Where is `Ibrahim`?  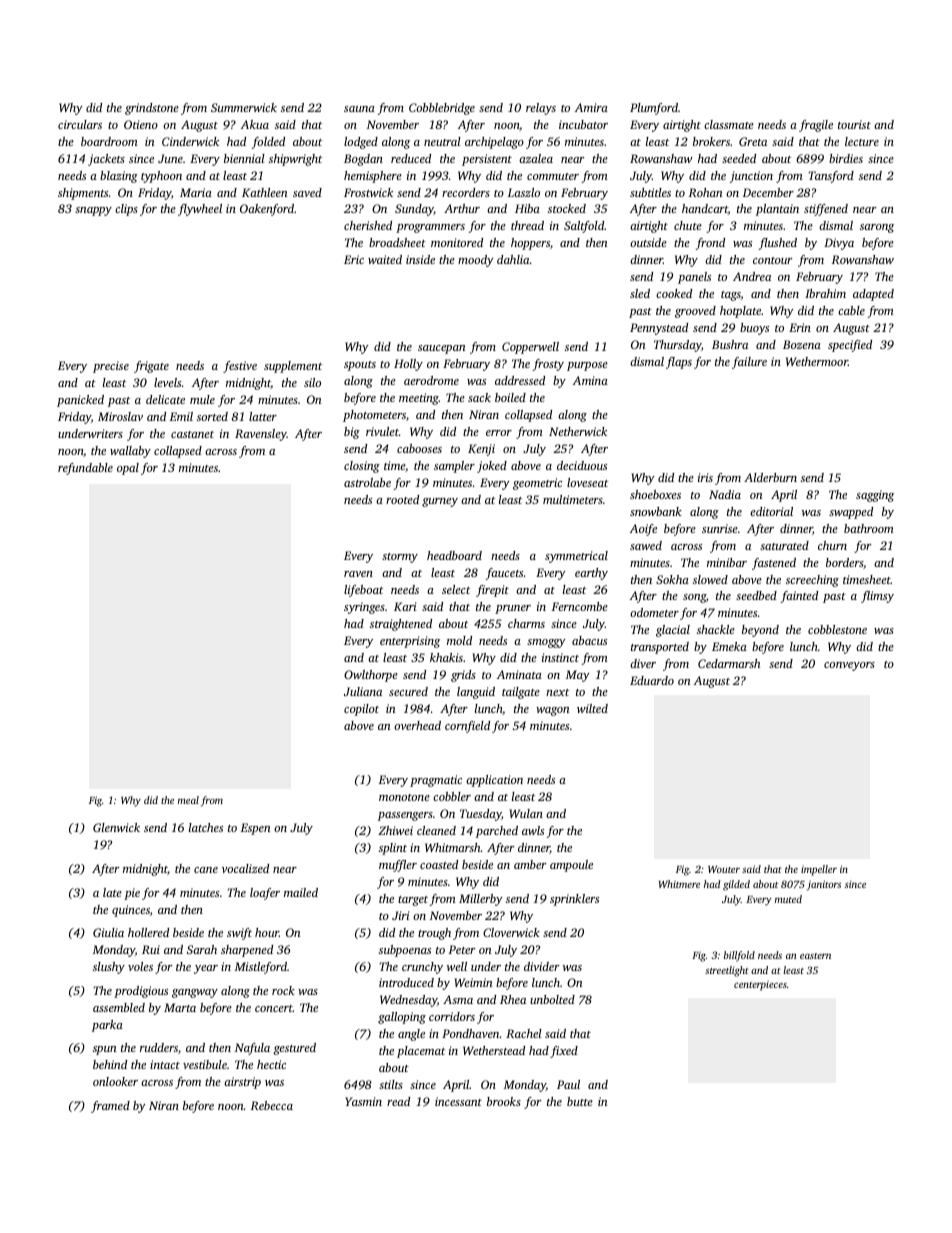
Ibrahim is located at coordinates (825, 293).
